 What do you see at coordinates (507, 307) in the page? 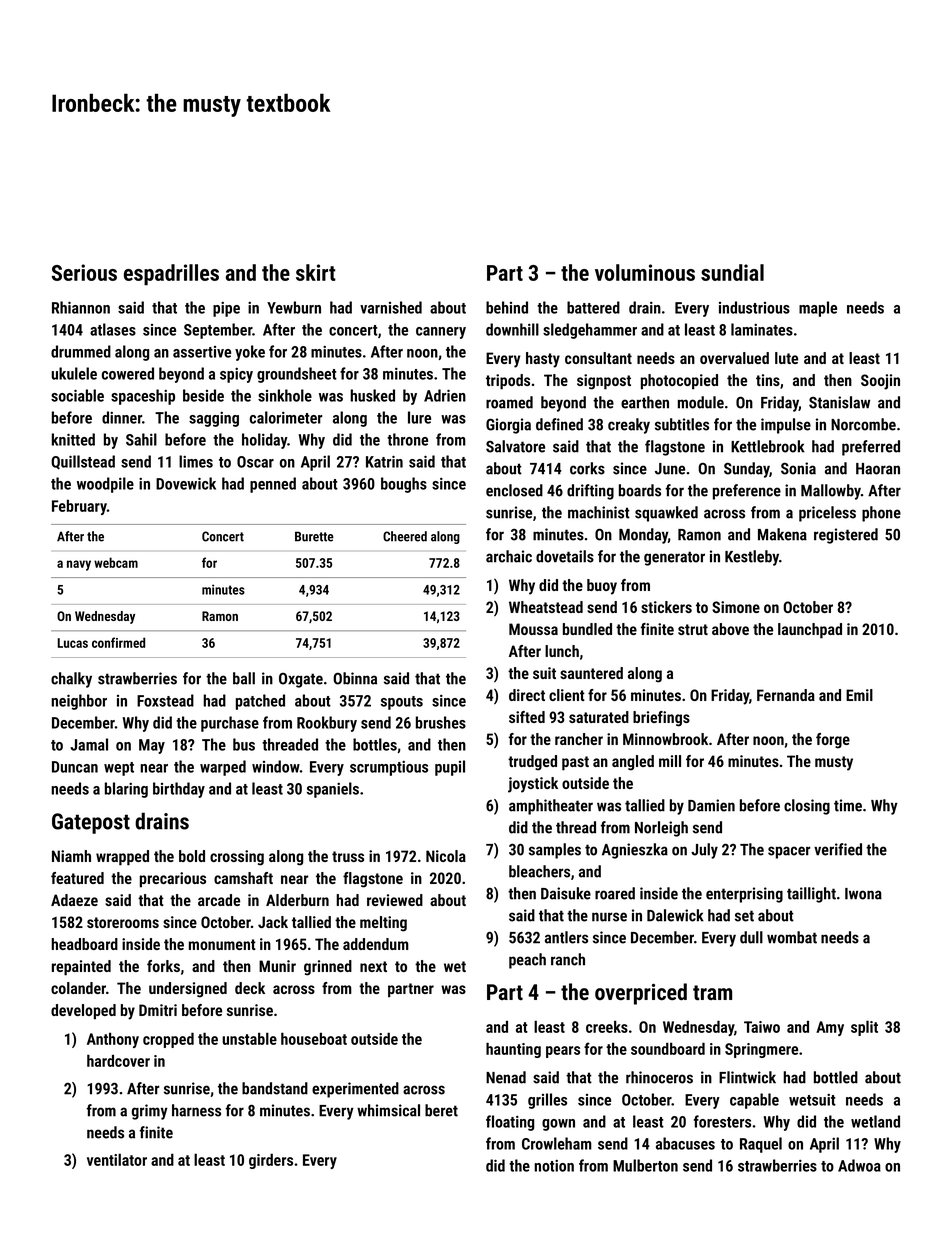
I see `behind` at bounding box center [507, 307].
